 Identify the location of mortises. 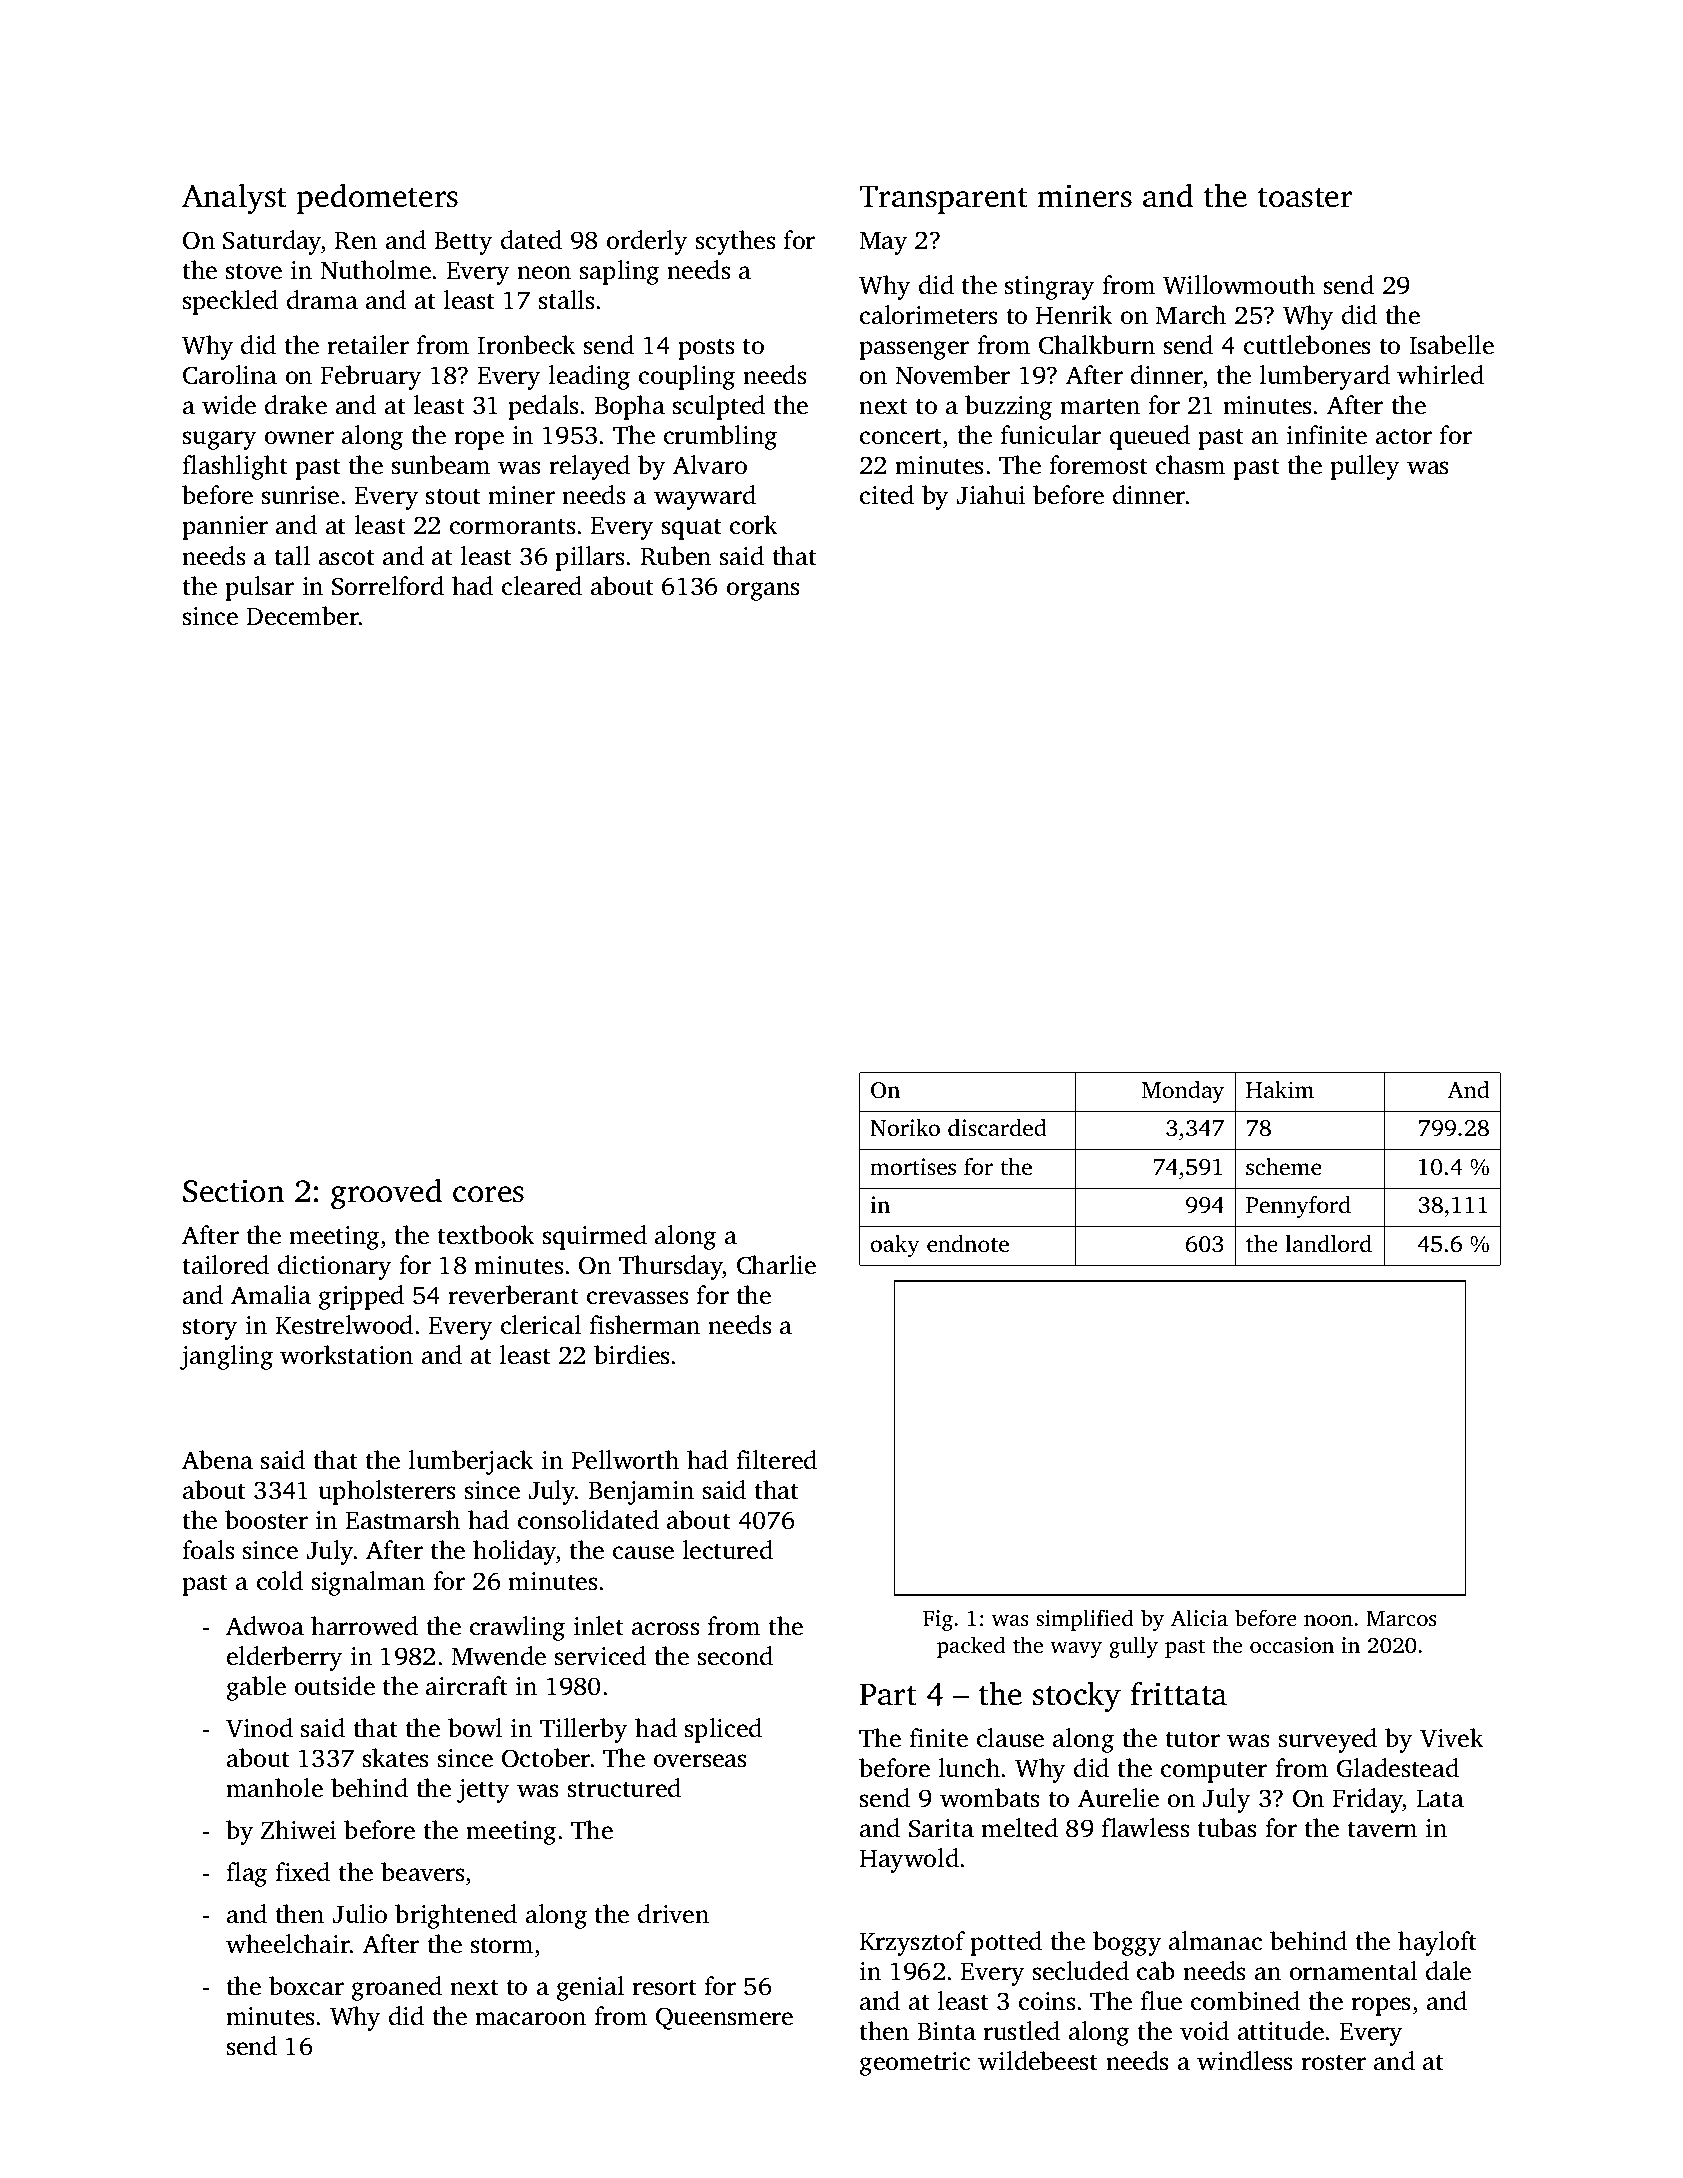
(913, 1167).
